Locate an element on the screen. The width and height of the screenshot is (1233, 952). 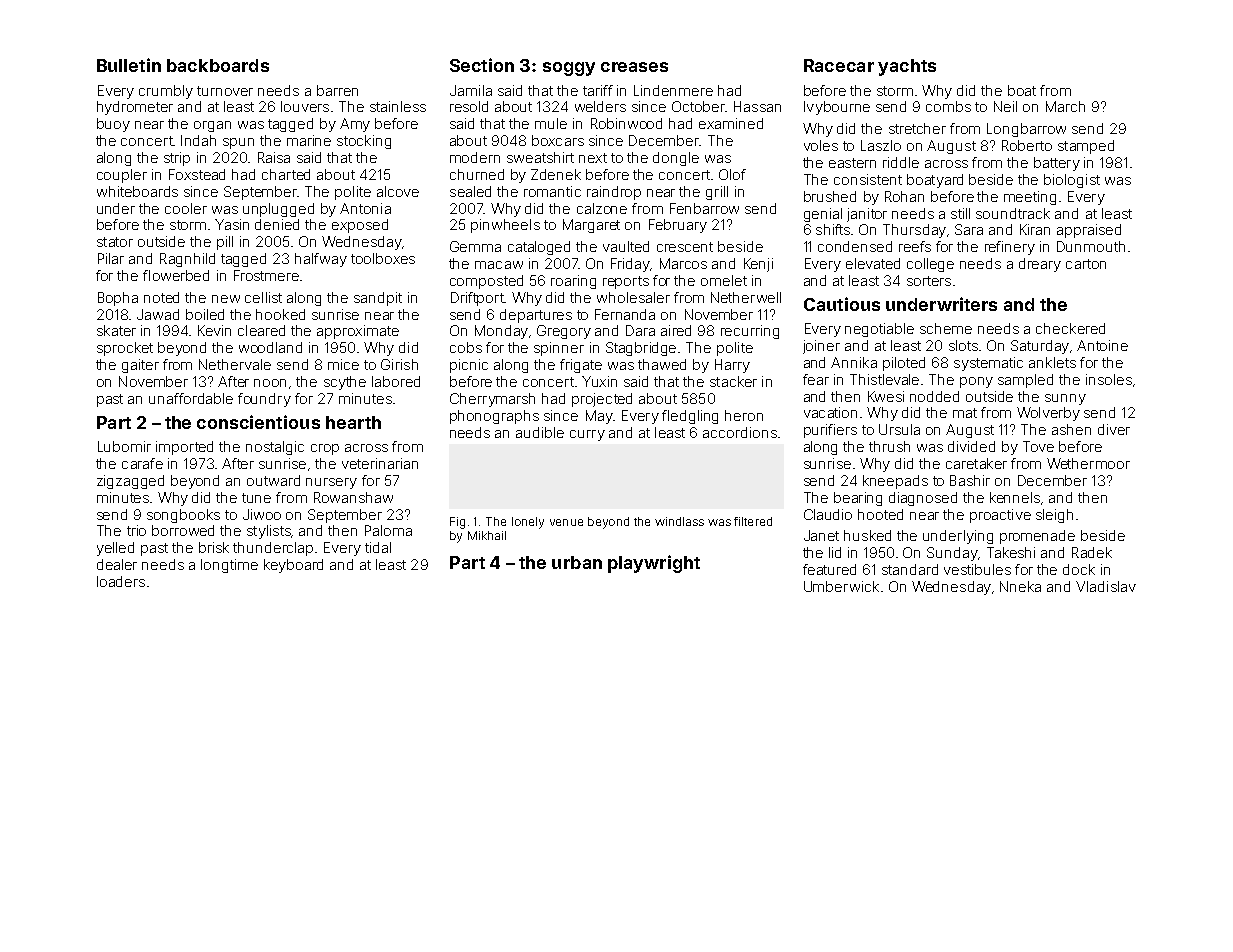
recurring is located at coordinates (750, 332).
